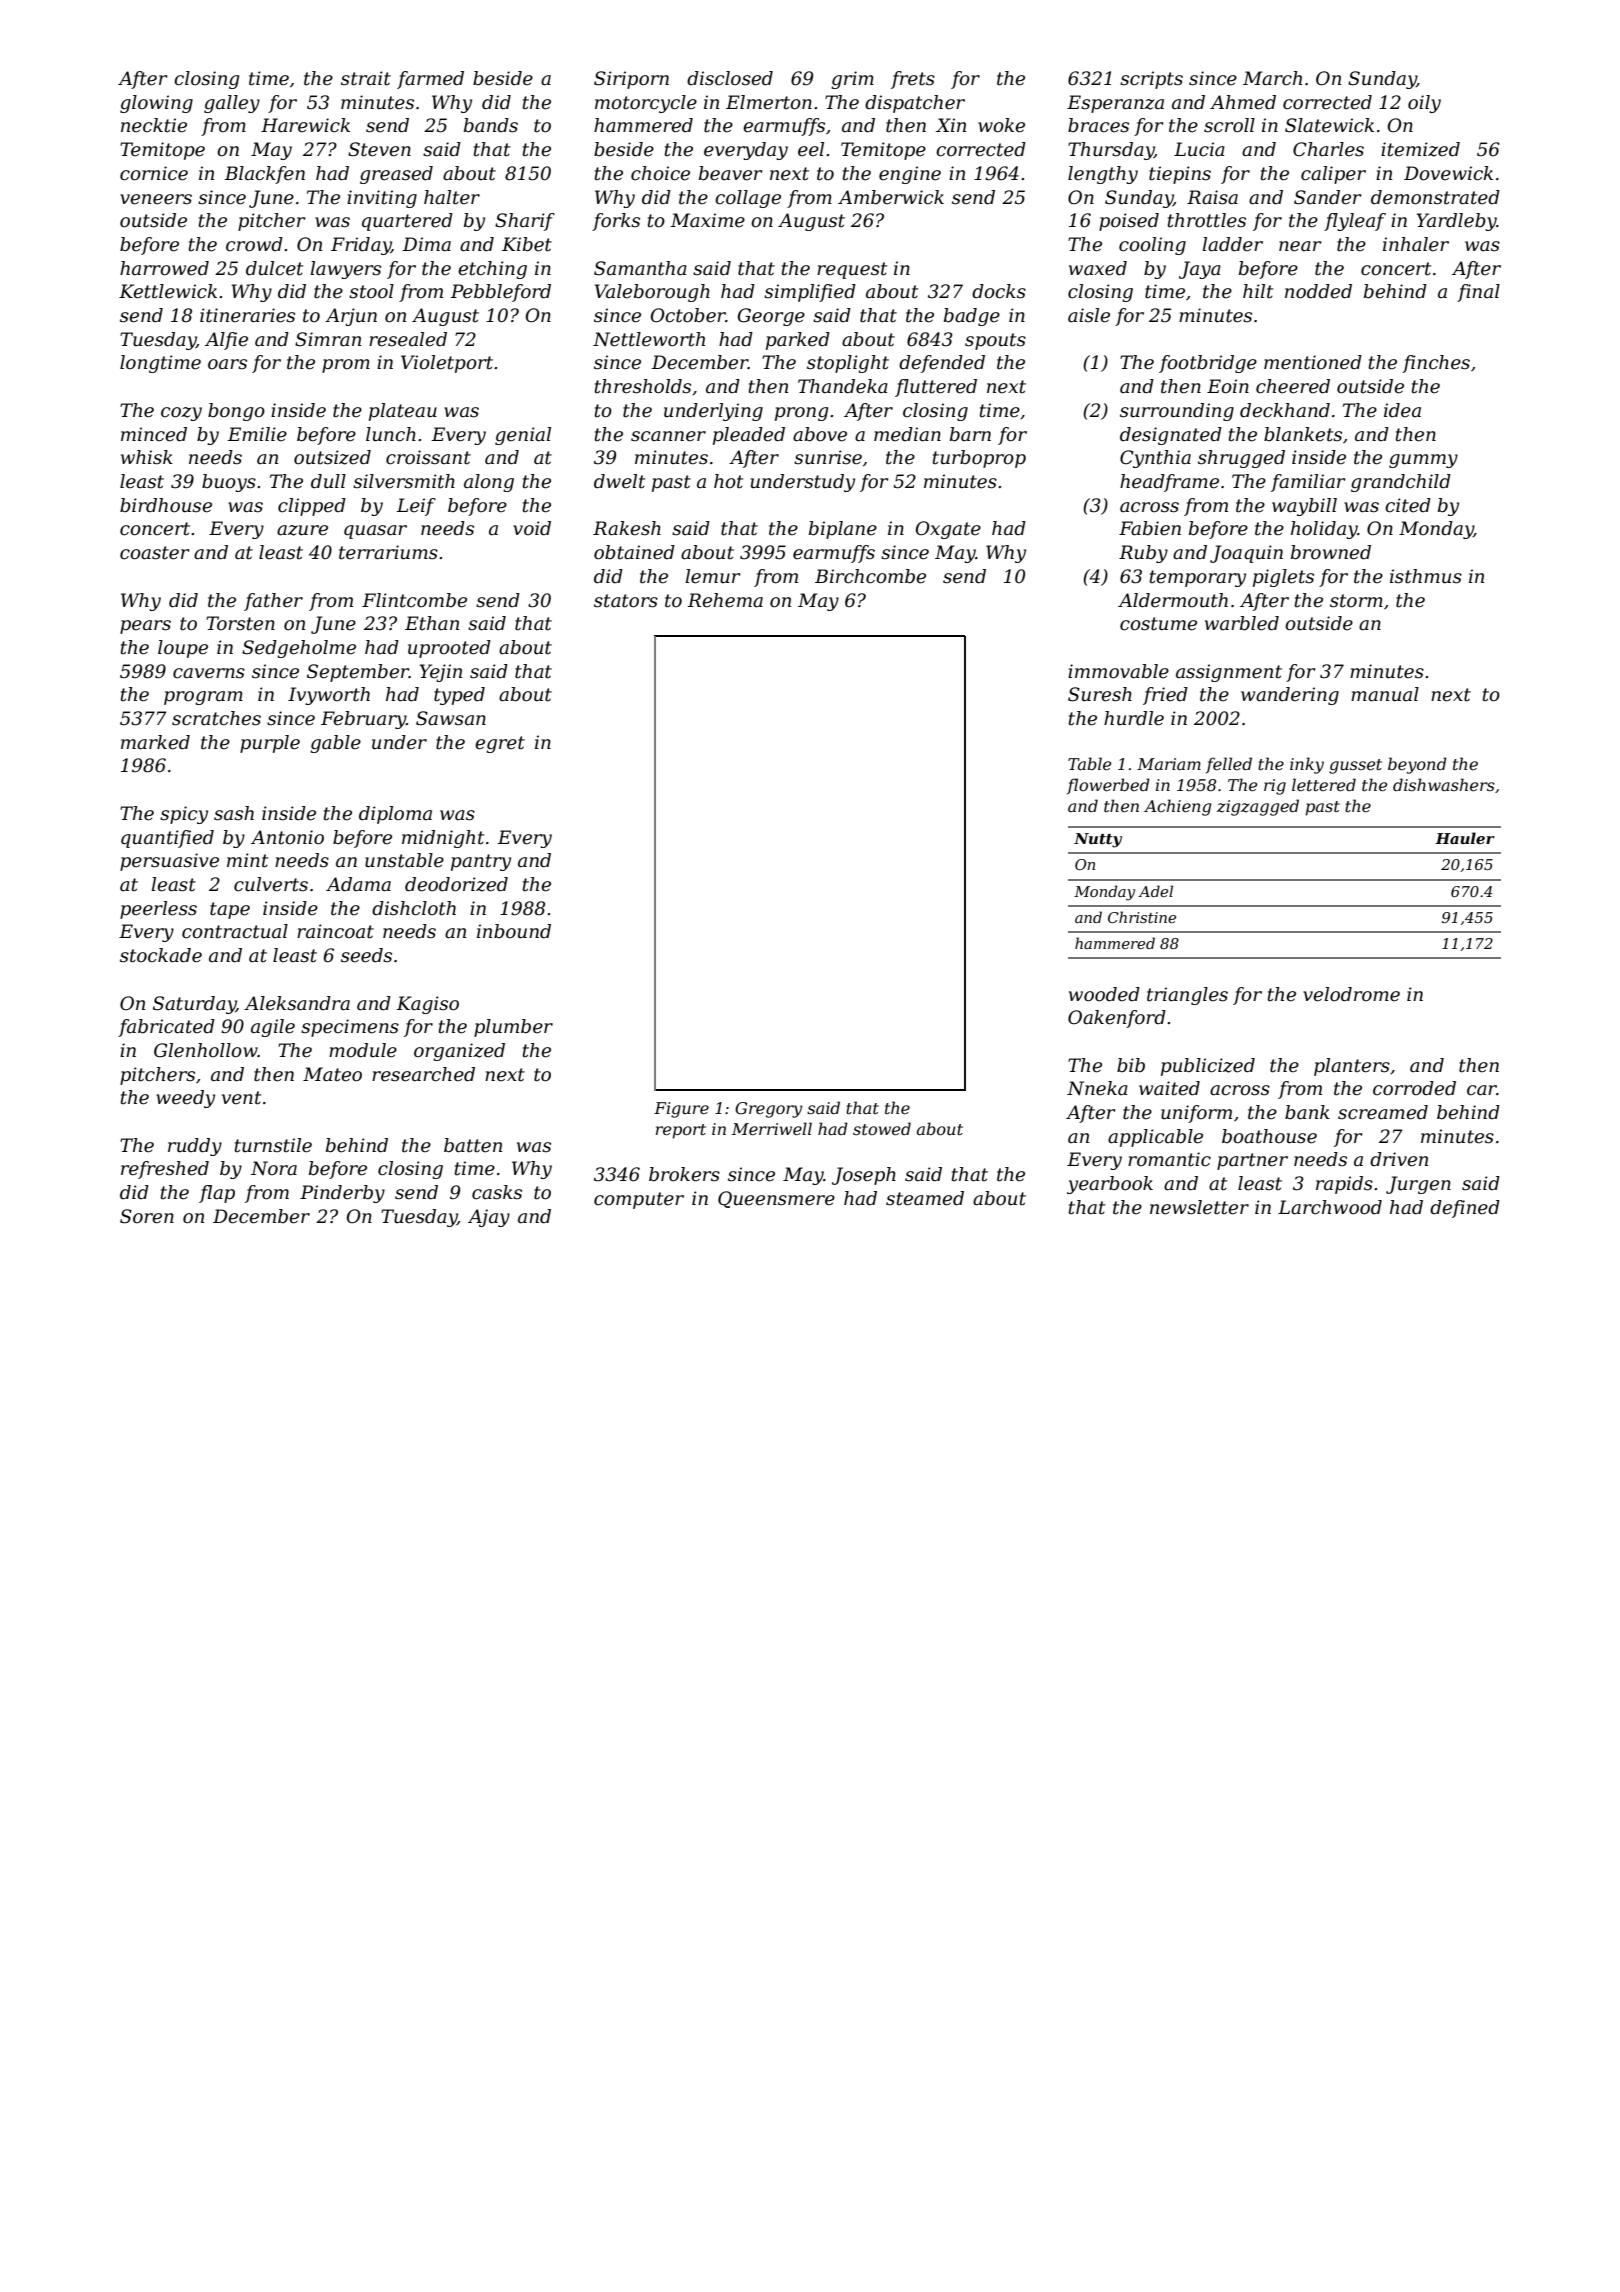 Image resolution: width=1620 pixels, height=2292 pixels. What do you see at coordinates (1444, 784) in the screenshot?
I see `dishwashers` at bounding box center [1444, 784].
